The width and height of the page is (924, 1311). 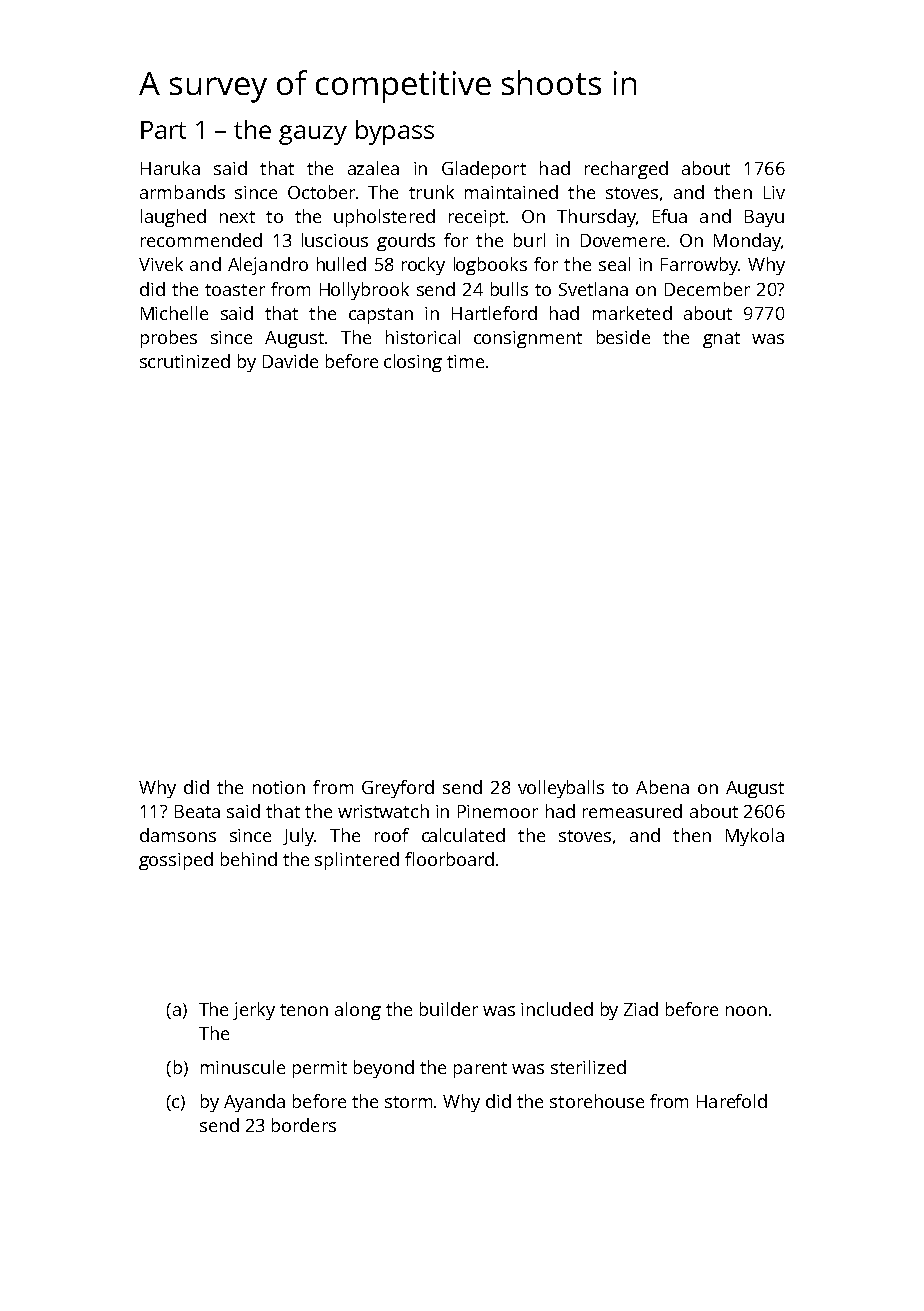 I want to click on notion, so click(x=279, y=787).
